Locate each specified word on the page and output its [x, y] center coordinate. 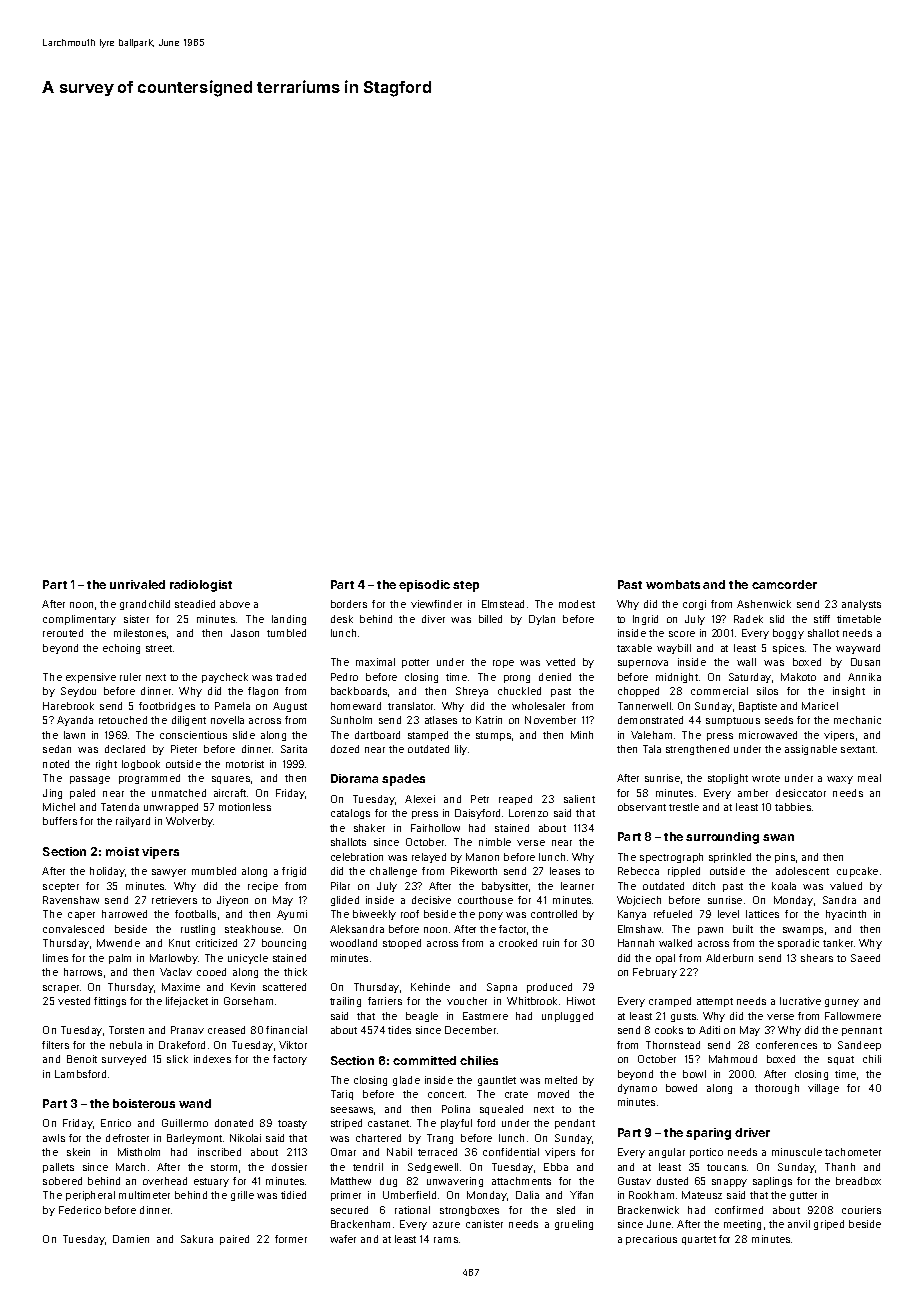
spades [403, 780]
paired [234, 1240]
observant [642, 807]
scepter [61, 887]
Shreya [472, 692]
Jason [245, 633]
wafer [343, 1239]
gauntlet [497, 1081]
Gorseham [248, 1001]
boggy [788, 634]
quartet [699, 1240]
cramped [670, 1002]
